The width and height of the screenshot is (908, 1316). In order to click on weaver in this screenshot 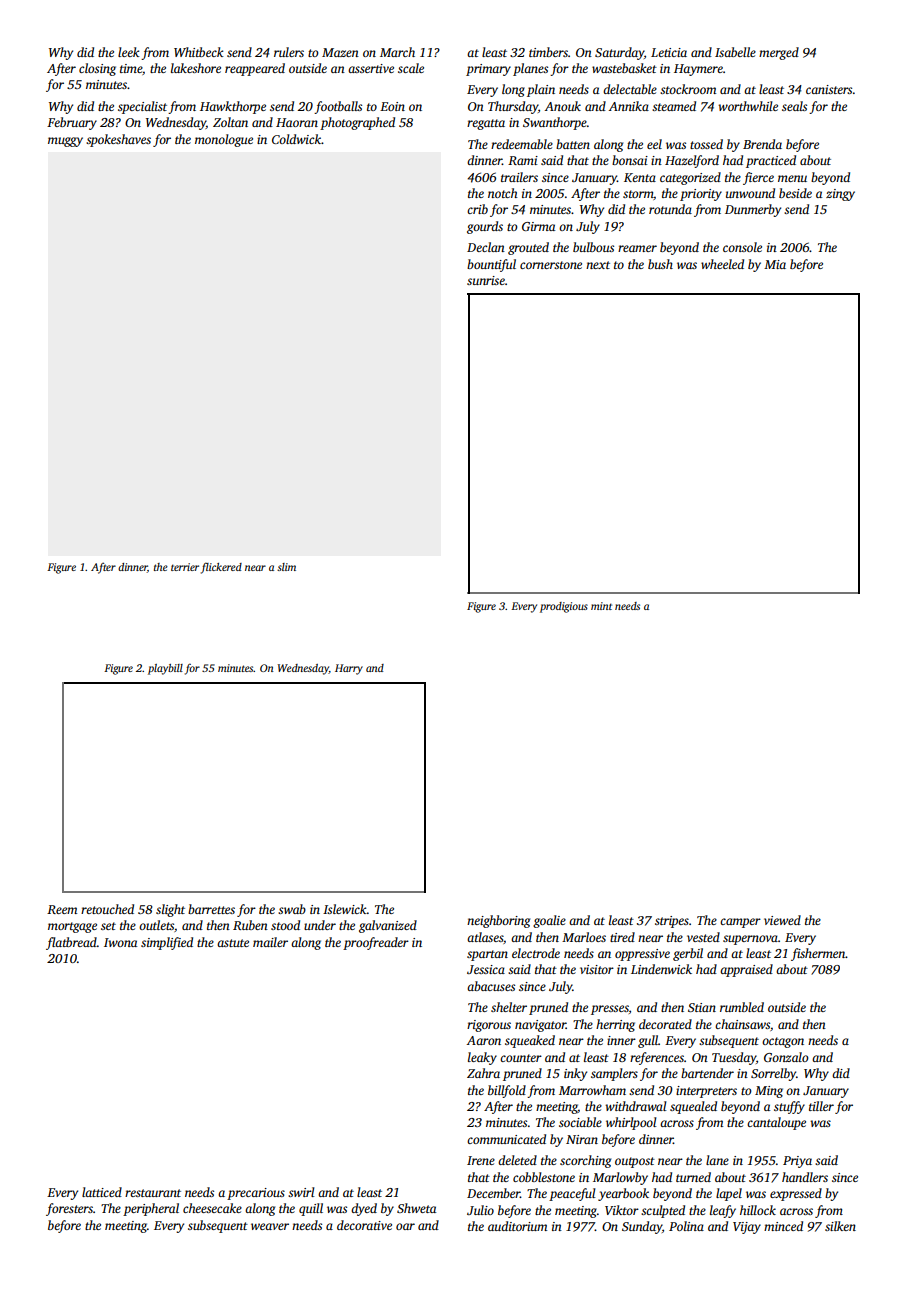, I will do `click(270, 1226)`.
